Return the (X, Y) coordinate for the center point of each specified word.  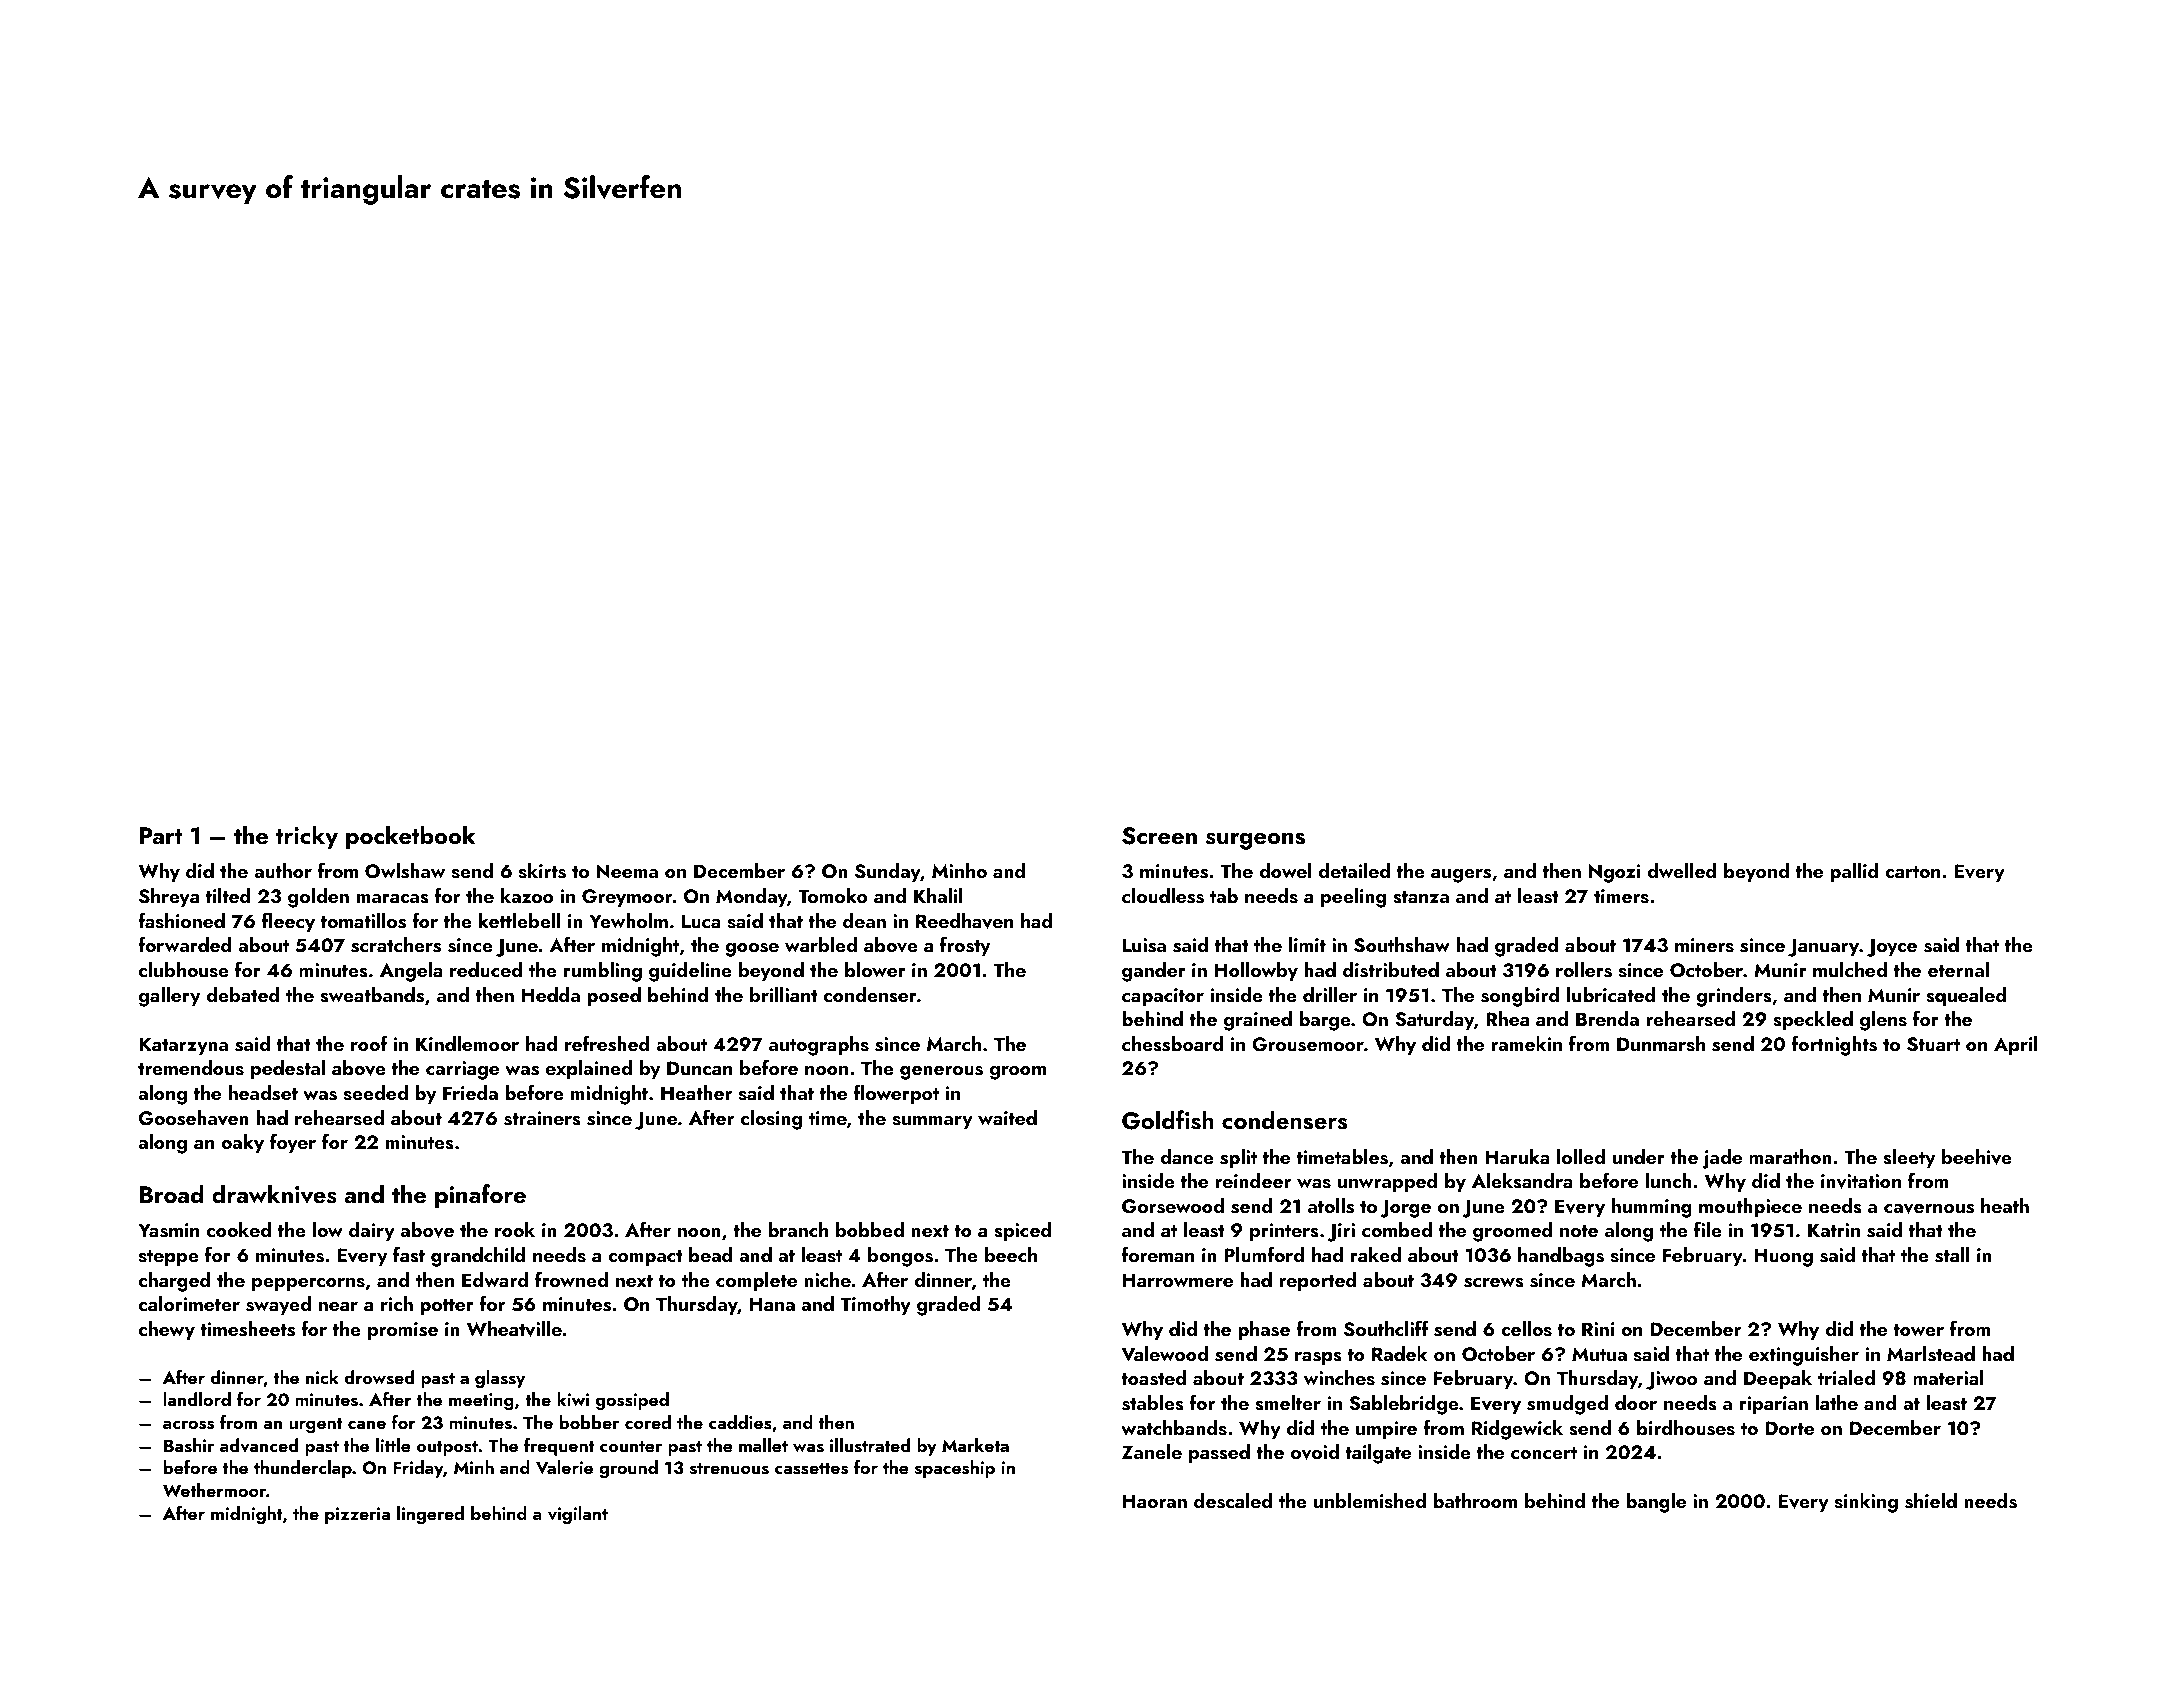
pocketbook (410, 837)
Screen (1159, 836)
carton (1912, 872)
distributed (1391, 970)
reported (1318, 1282)
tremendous (191, 1068)
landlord (197, 1399)
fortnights (1834, 1045)
